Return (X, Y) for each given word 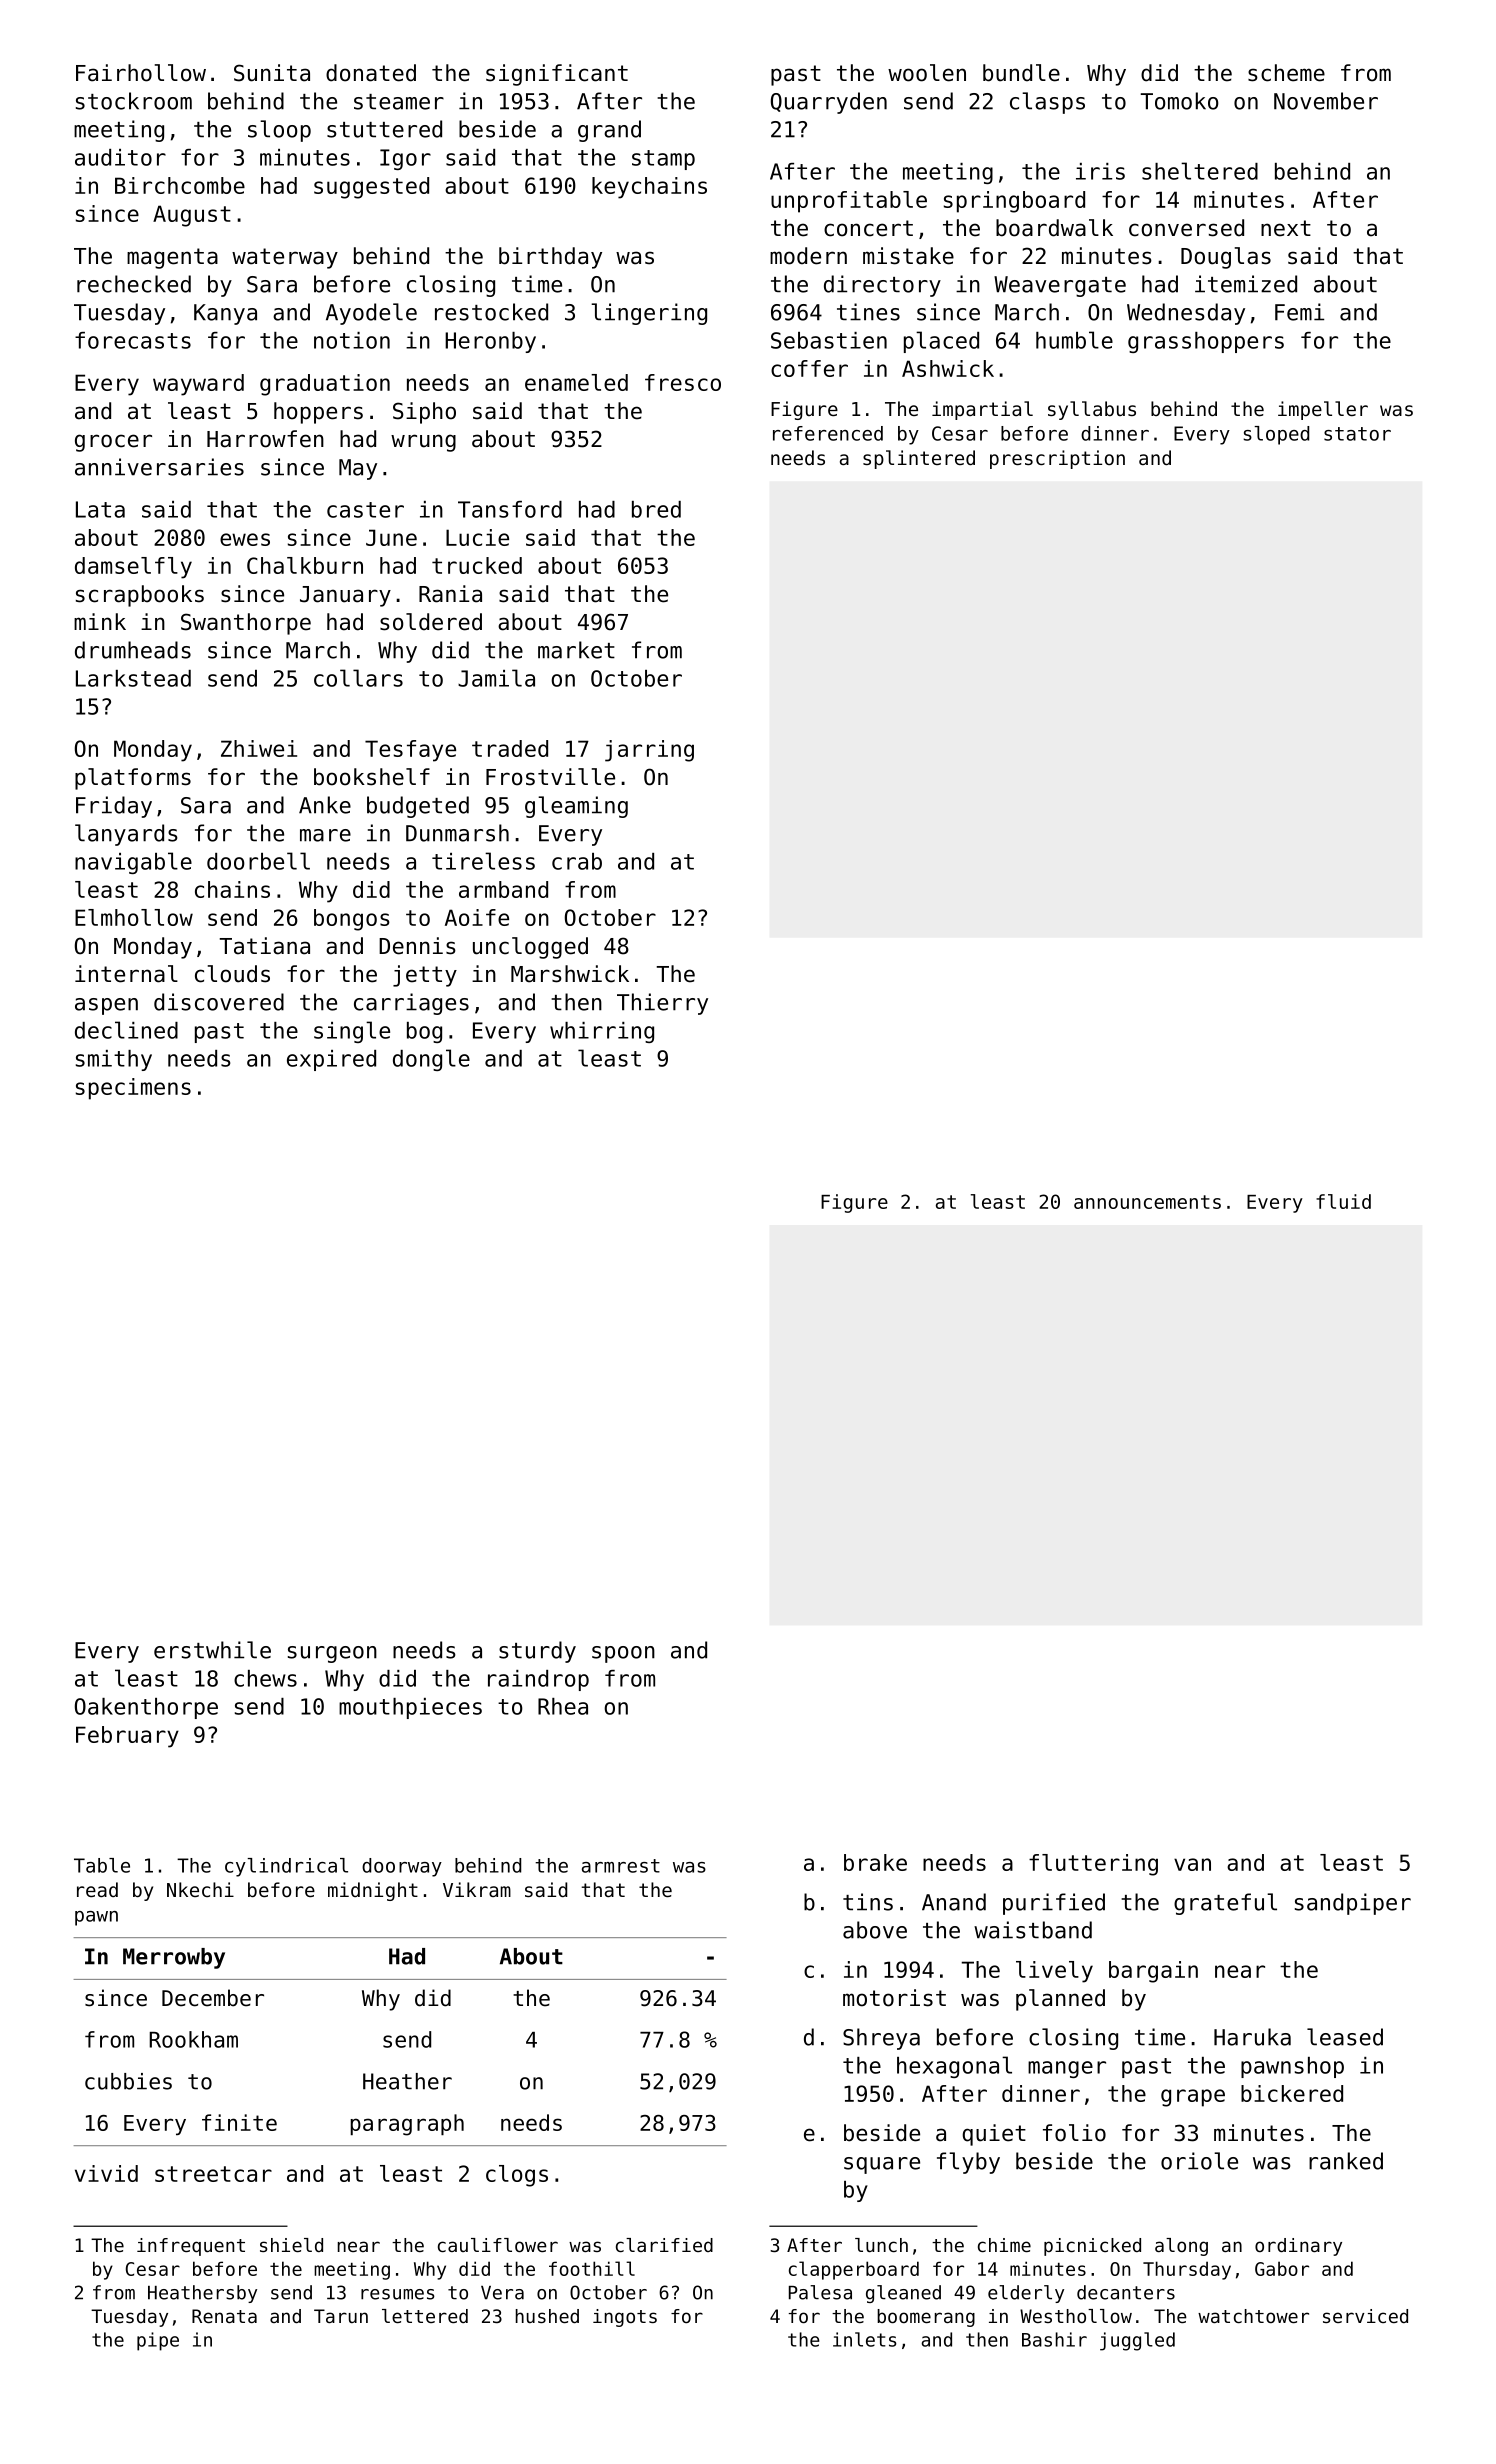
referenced (828, 433)
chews (265, 1678)
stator (1357, 434)
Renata (224, 2316)
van (1192, 1864)
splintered (919, 459)
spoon (623, 1654)
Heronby (490, 342)
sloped (1276, 435)
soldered (431, 622)
